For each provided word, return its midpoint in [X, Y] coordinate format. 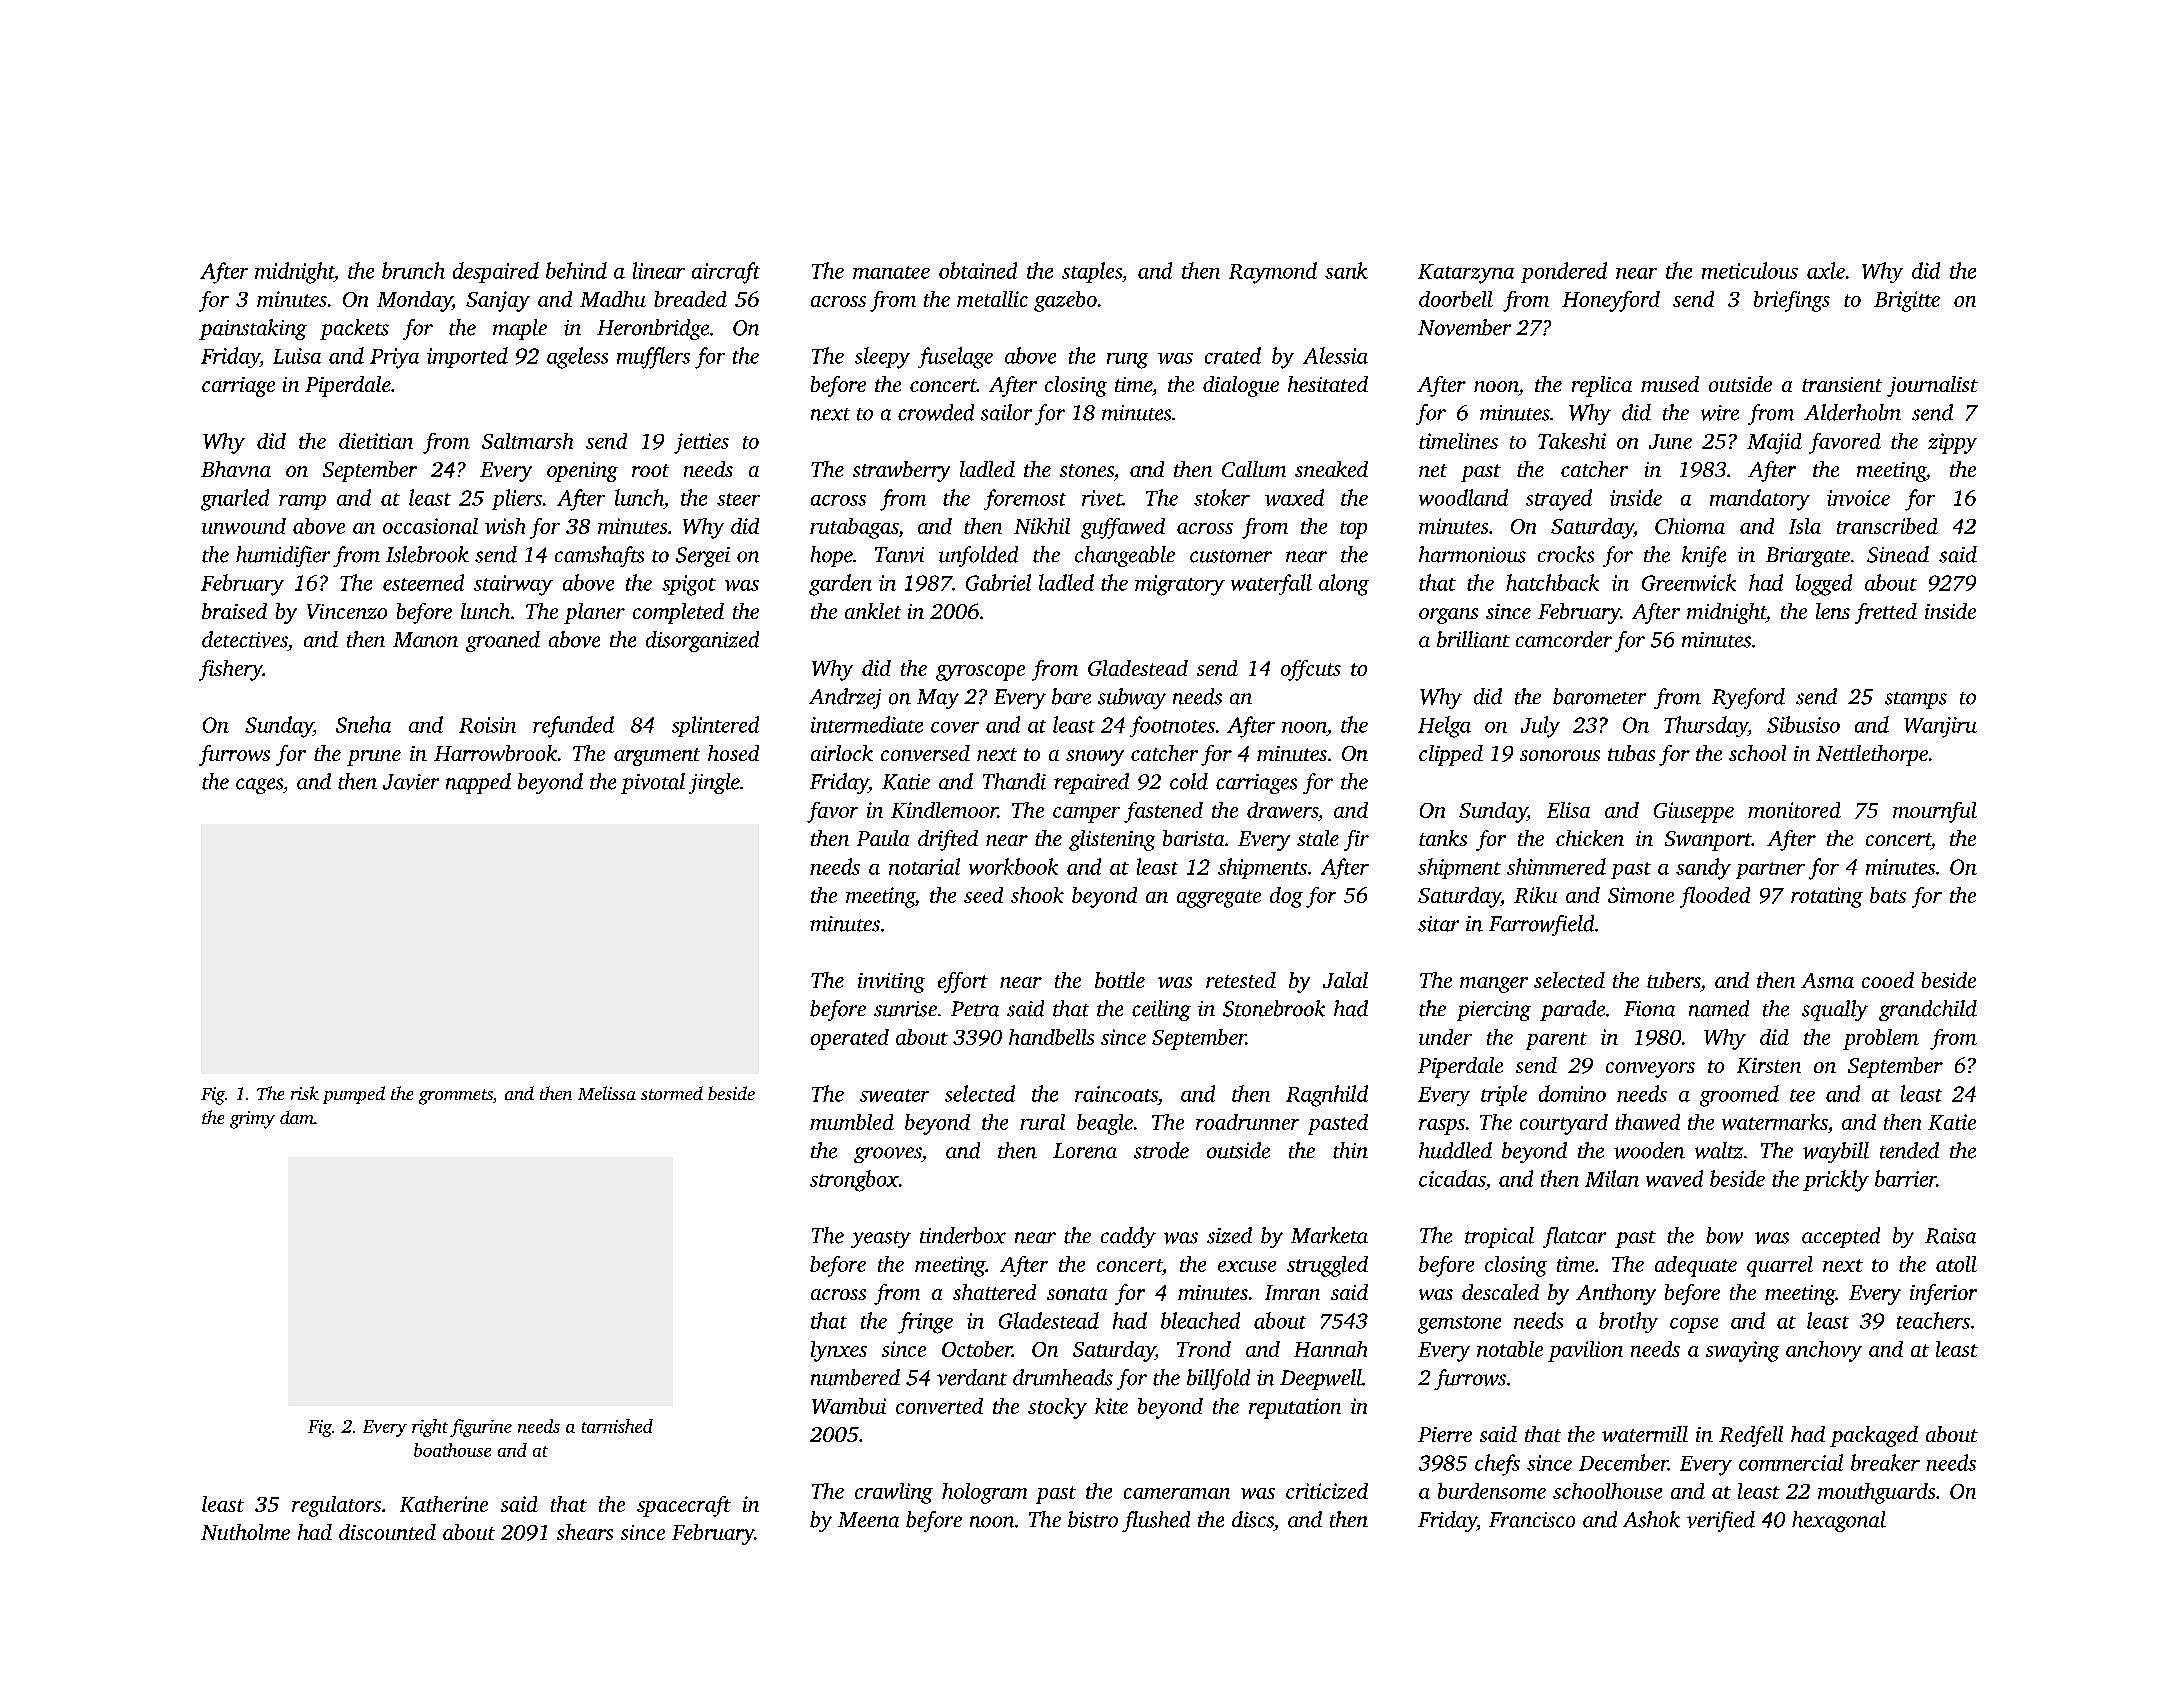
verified [1721, 1521]
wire [1720, 413]
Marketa [1329, 1235]
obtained [978, 270]
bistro [1093, 1519]
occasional [430, 526]
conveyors [1650, 1070]
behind [576, 270]
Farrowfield [1541, 925]
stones [1087, 470]
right [430, 1428]
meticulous [1750, 270]
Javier [411, 782]
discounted [387, 1532]
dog [1286, 897]
